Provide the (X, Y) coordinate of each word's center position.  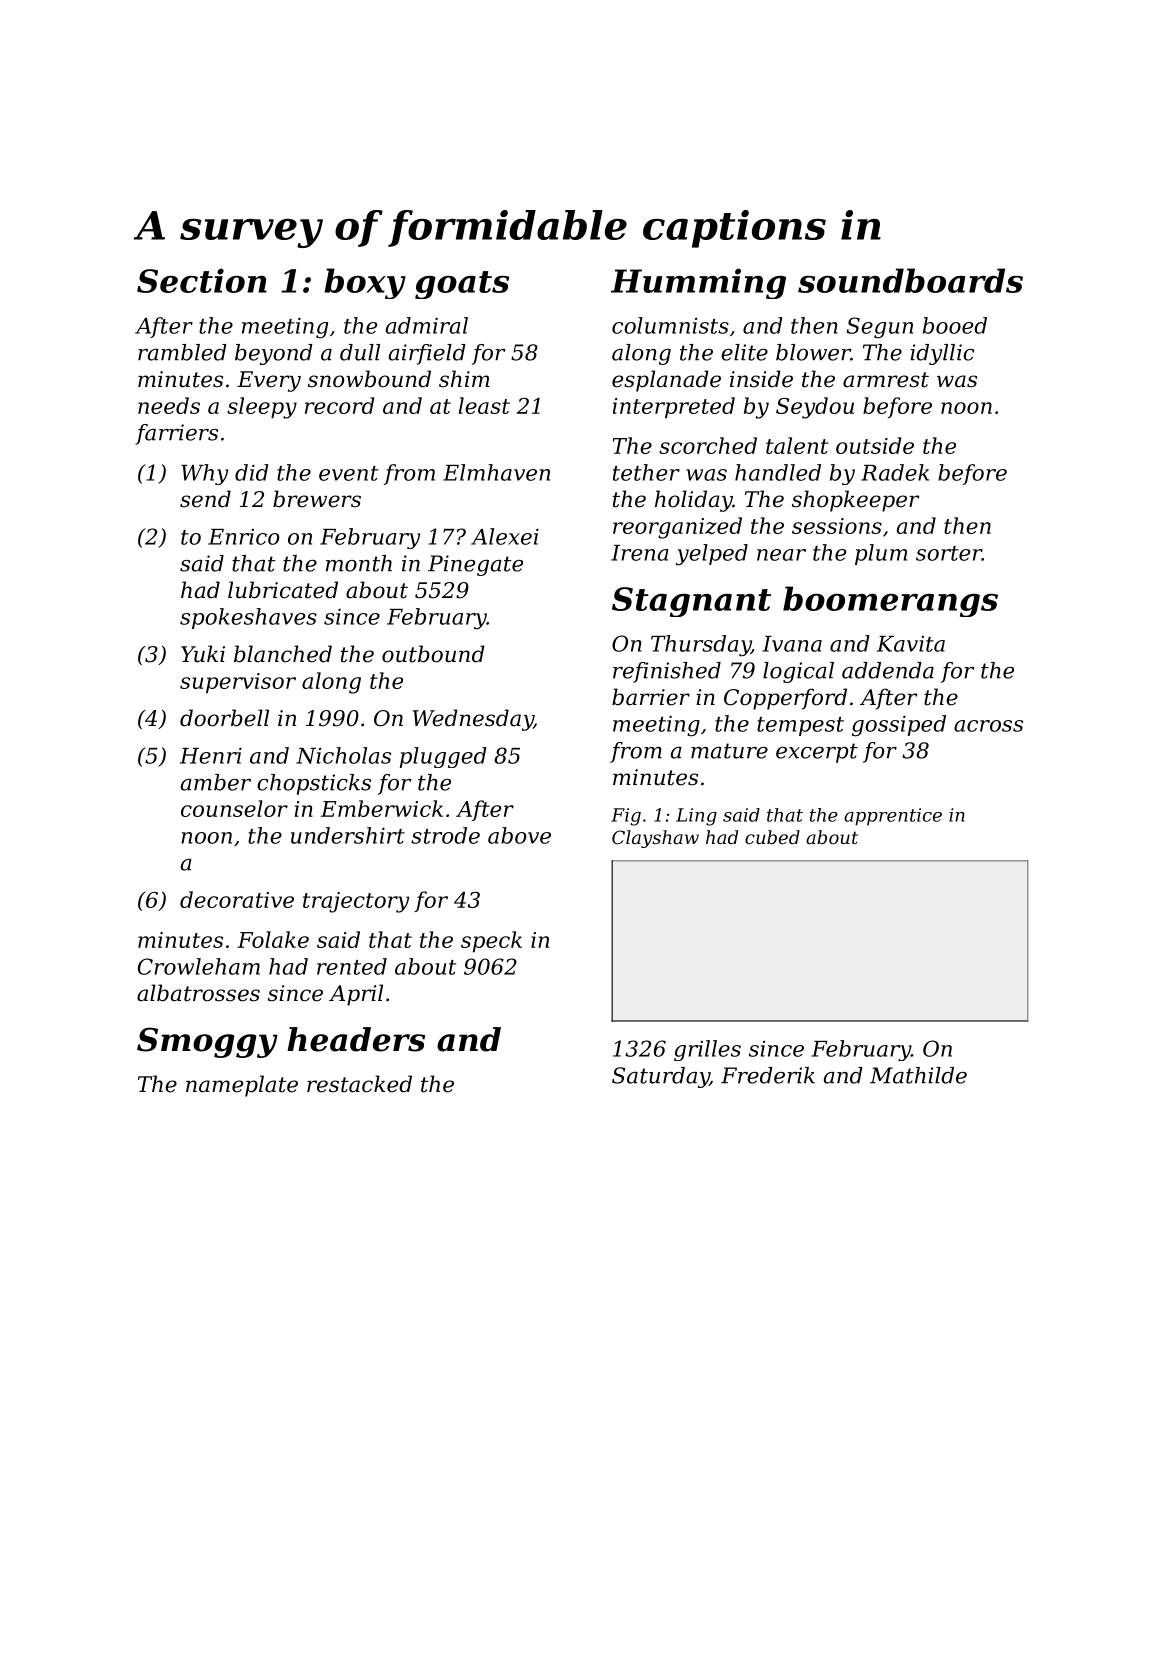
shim (464, 379)
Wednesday (473, 720)
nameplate (242, 1086)
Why (204, 474)
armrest (886, 380)
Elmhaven (496, 472)
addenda (888, 670)
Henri (211, 755)
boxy (365, 283)
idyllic (942, 354)
